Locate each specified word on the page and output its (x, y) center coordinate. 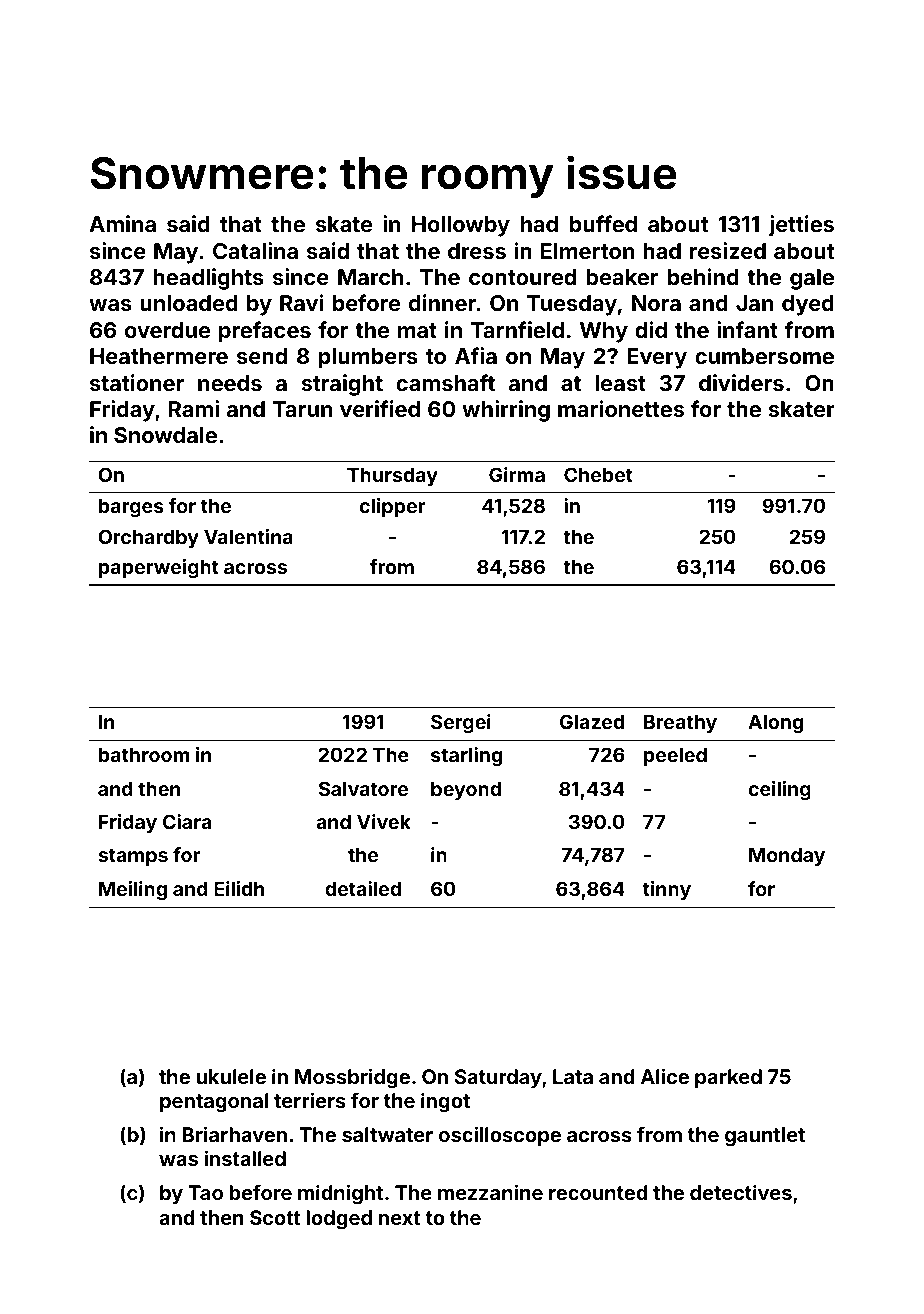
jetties (801, 226)
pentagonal (214, 1103)
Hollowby (461, 226)
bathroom (144, 754)
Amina (122, 223)
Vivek (384, 821)
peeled (675, 756)
